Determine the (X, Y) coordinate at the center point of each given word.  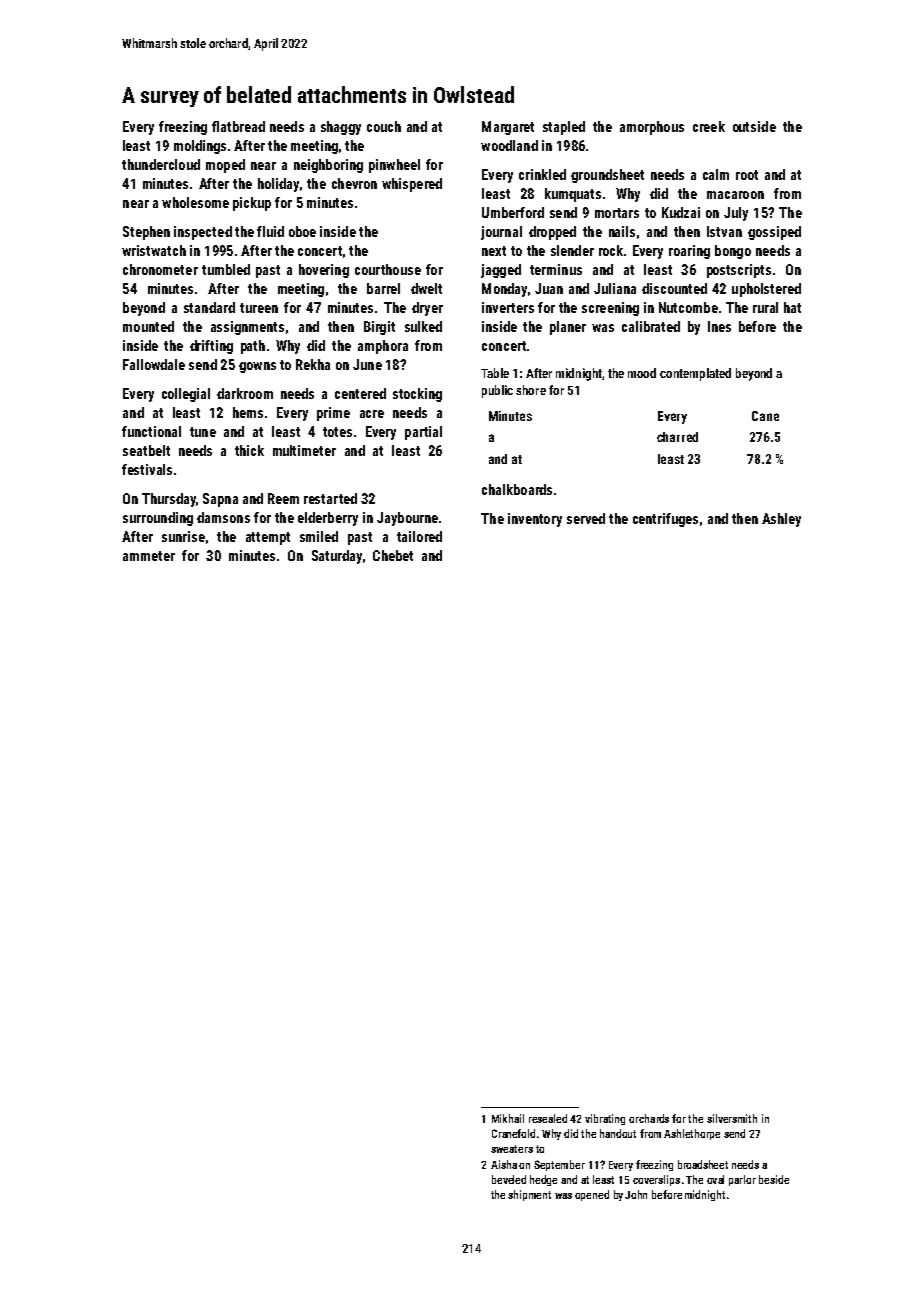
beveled (509, 1179)
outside (754, 126)
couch (384, 126)
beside (774, 1179)
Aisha (504, 1164)
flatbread (238, 126)
